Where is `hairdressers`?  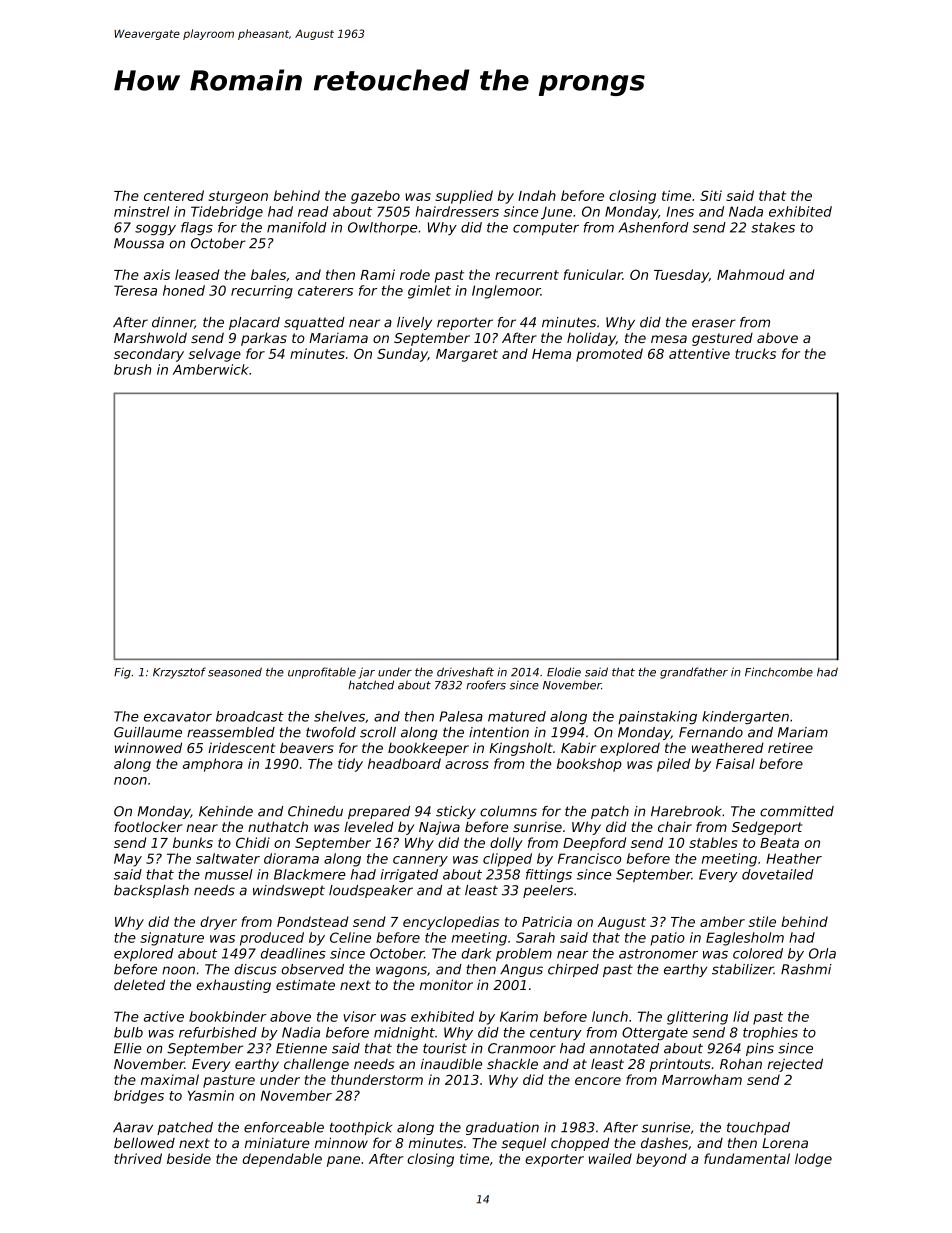 hairdressers is located at coordinates (457, 211).
